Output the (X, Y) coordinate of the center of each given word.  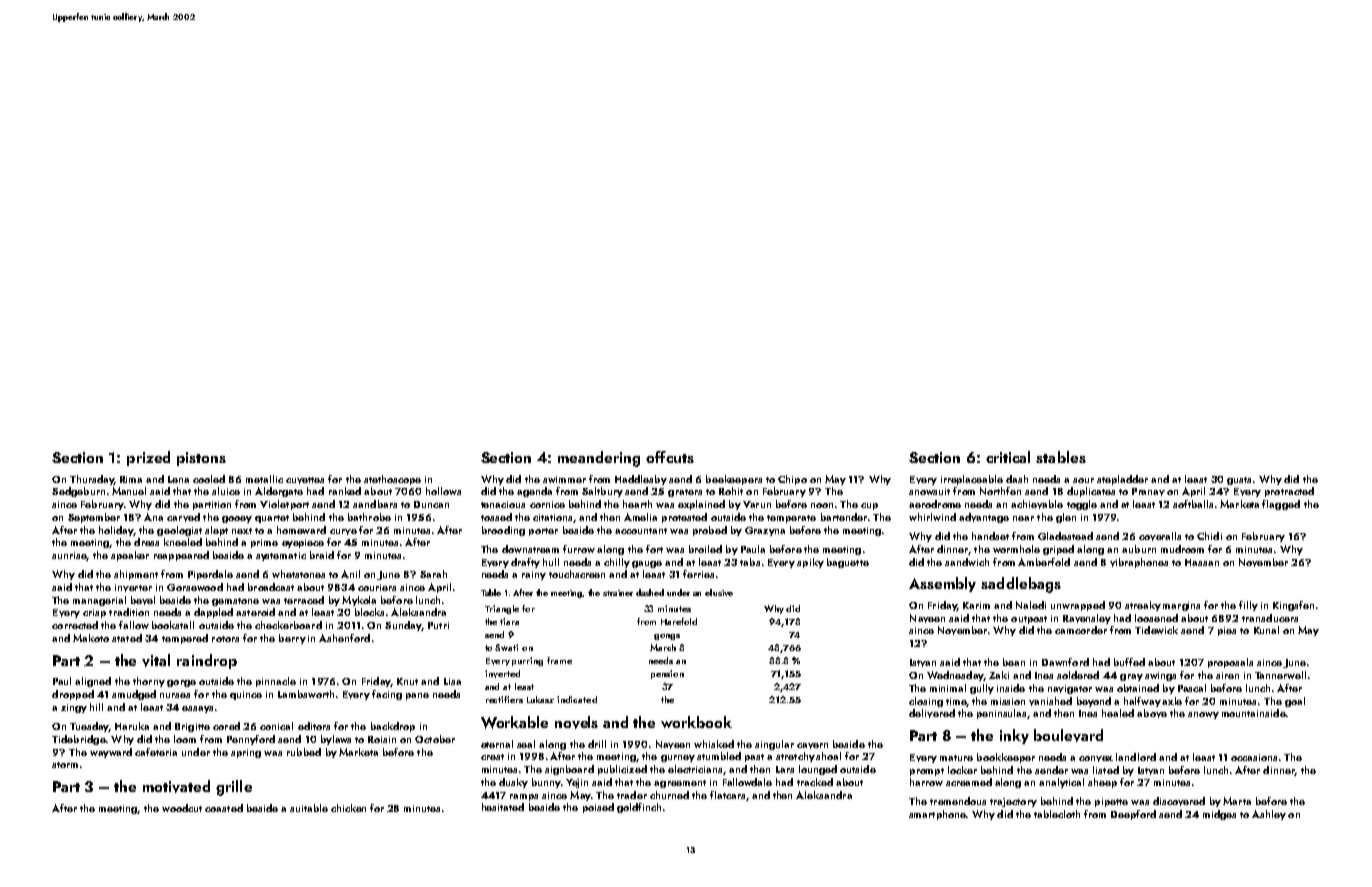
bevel (143, 600)
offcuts (670, 457)
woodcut (182, 808)
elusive (719, 592)
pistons (201, 459)
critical (1008, 457)
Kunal (1266, 630)
